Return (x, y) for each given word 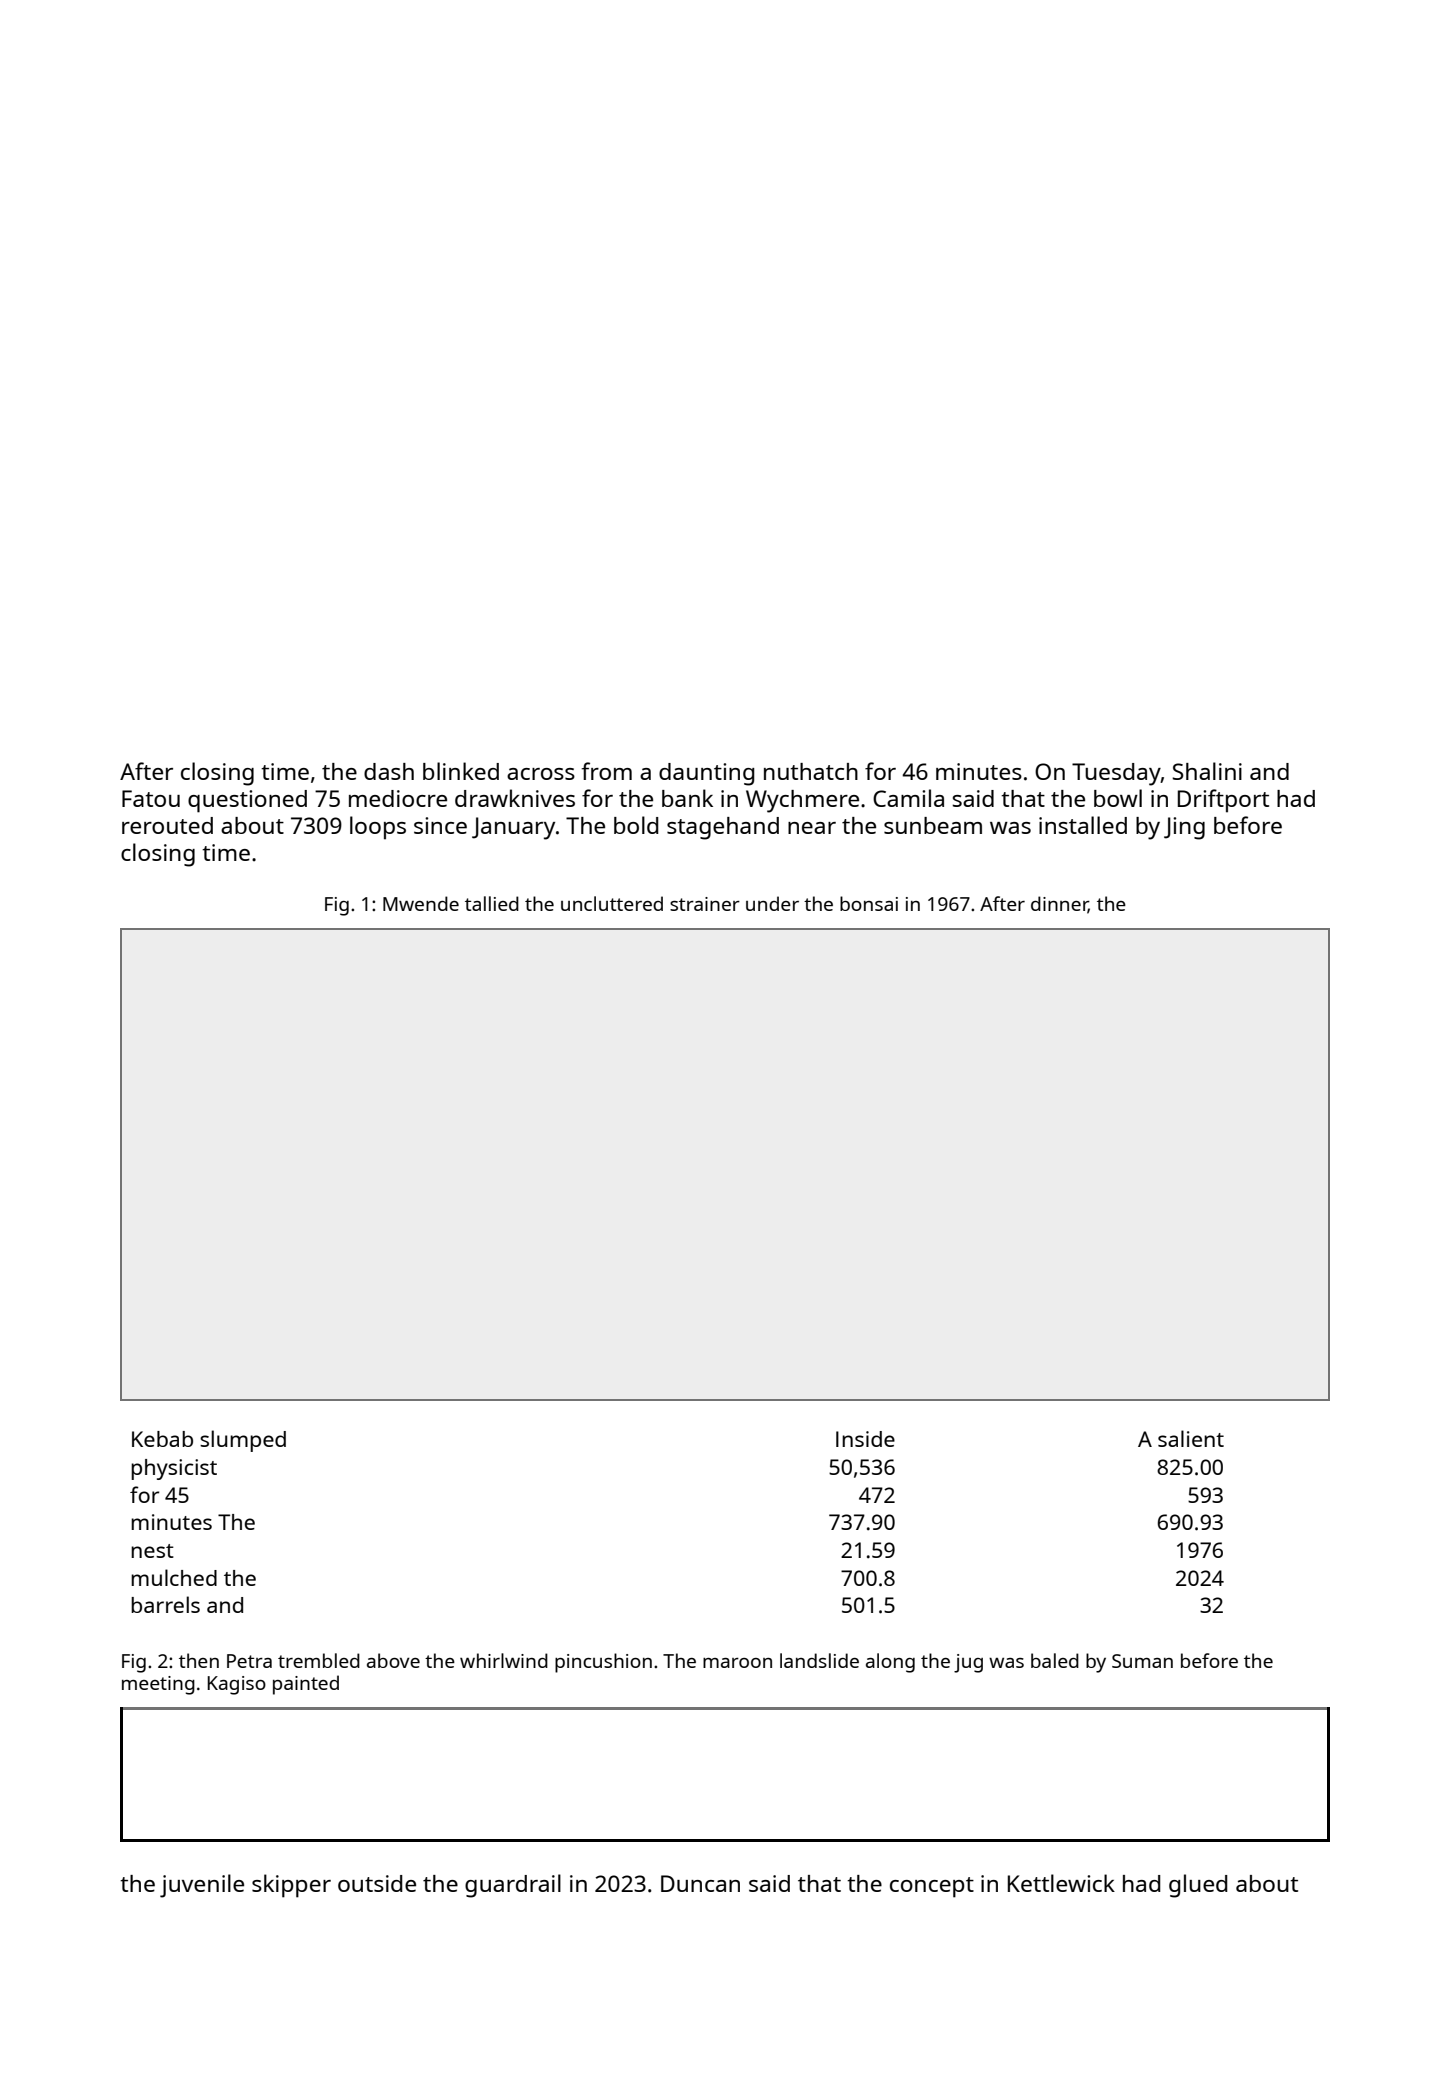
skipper (291, 1886)
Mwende (421, 903)
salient (1191, 1438)
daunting (706, 774)
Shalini (1207, 771)
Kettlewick (1061, 1883)
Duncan (700, 1883)
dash (389, 771)
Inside (865, 1439)
